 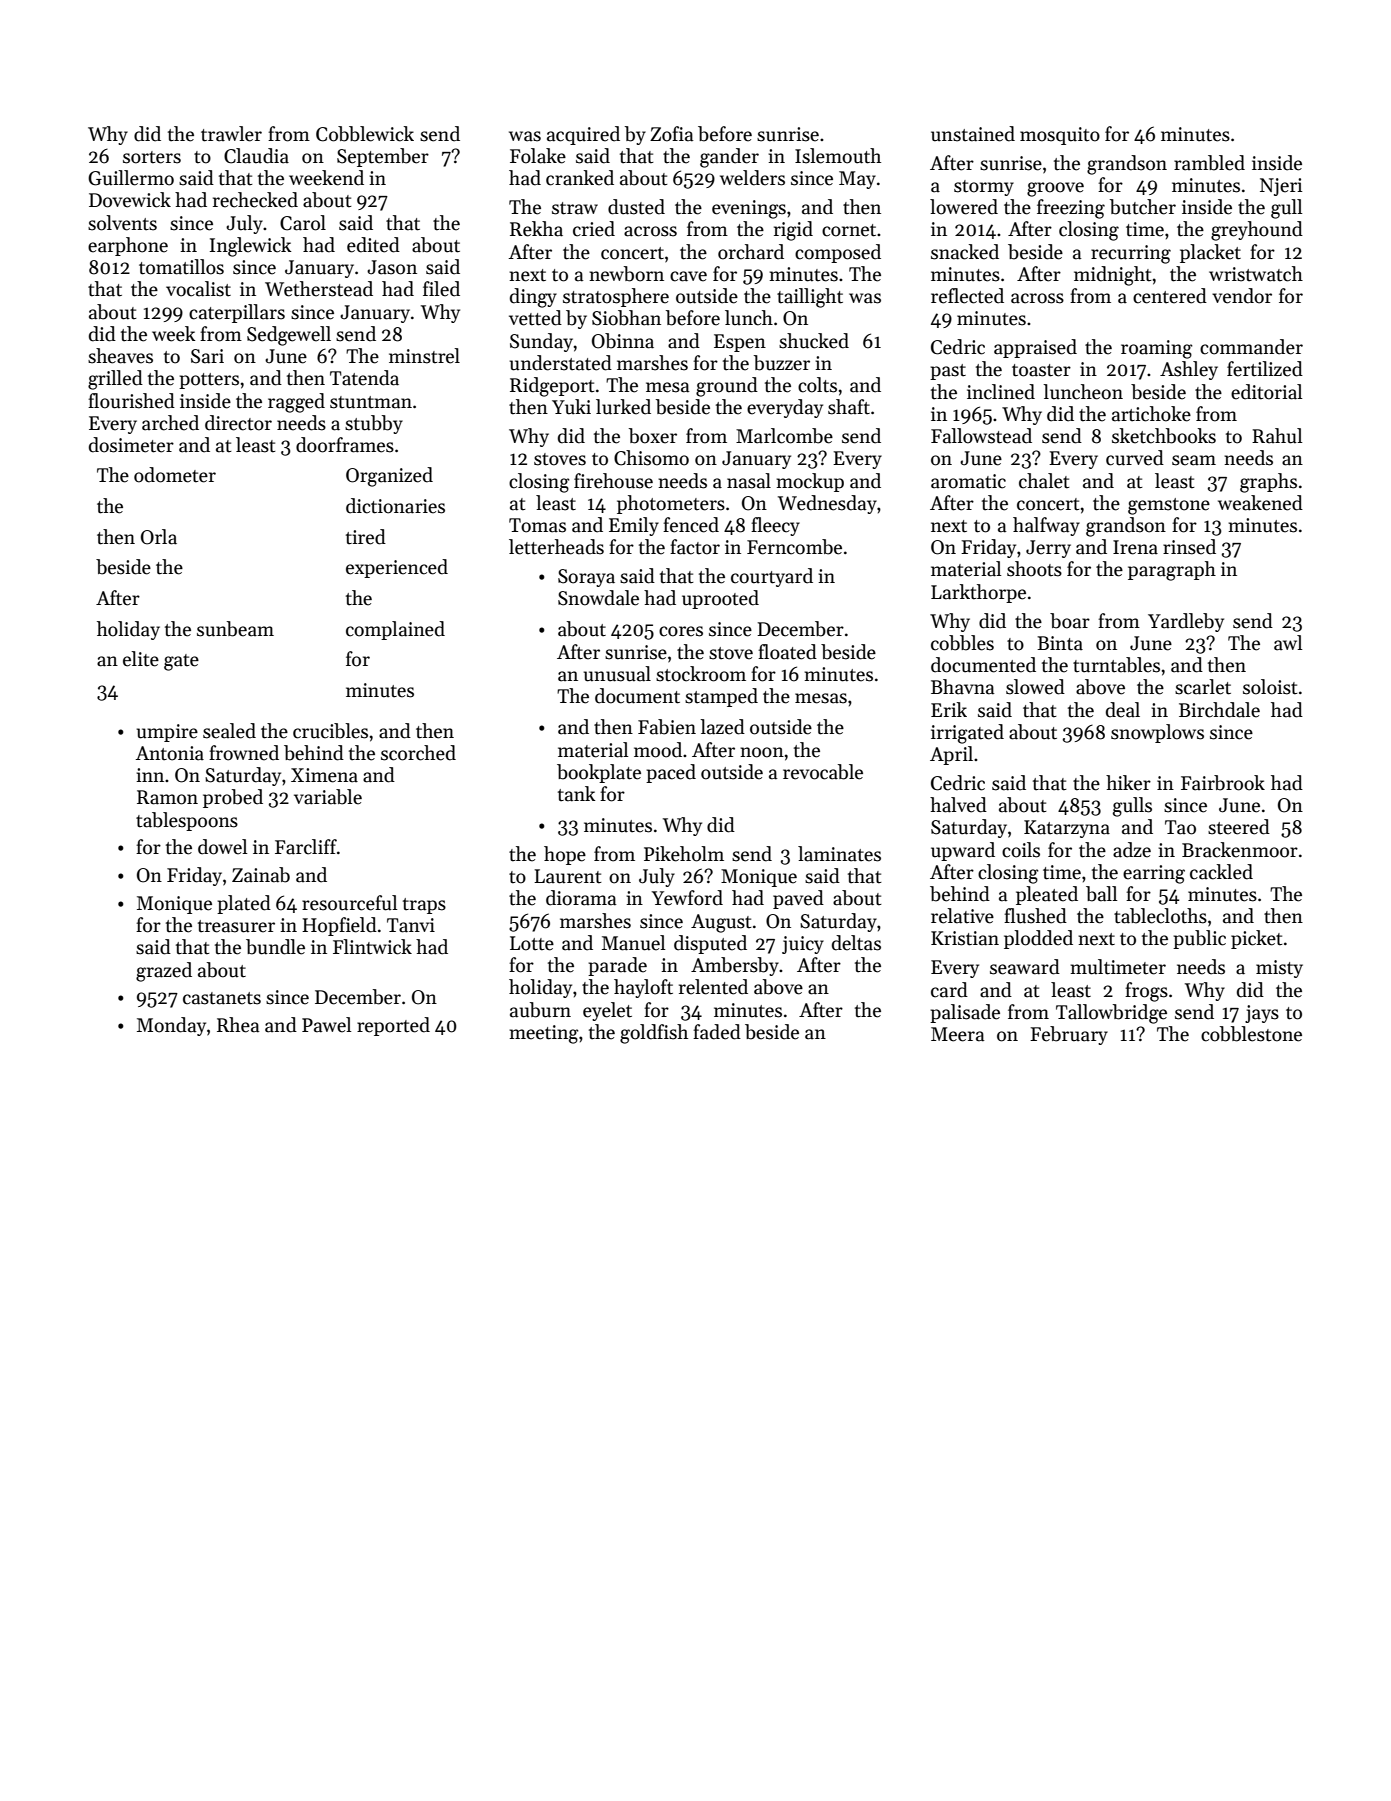 I want to click on earphone, so click(x=128, y=246).
